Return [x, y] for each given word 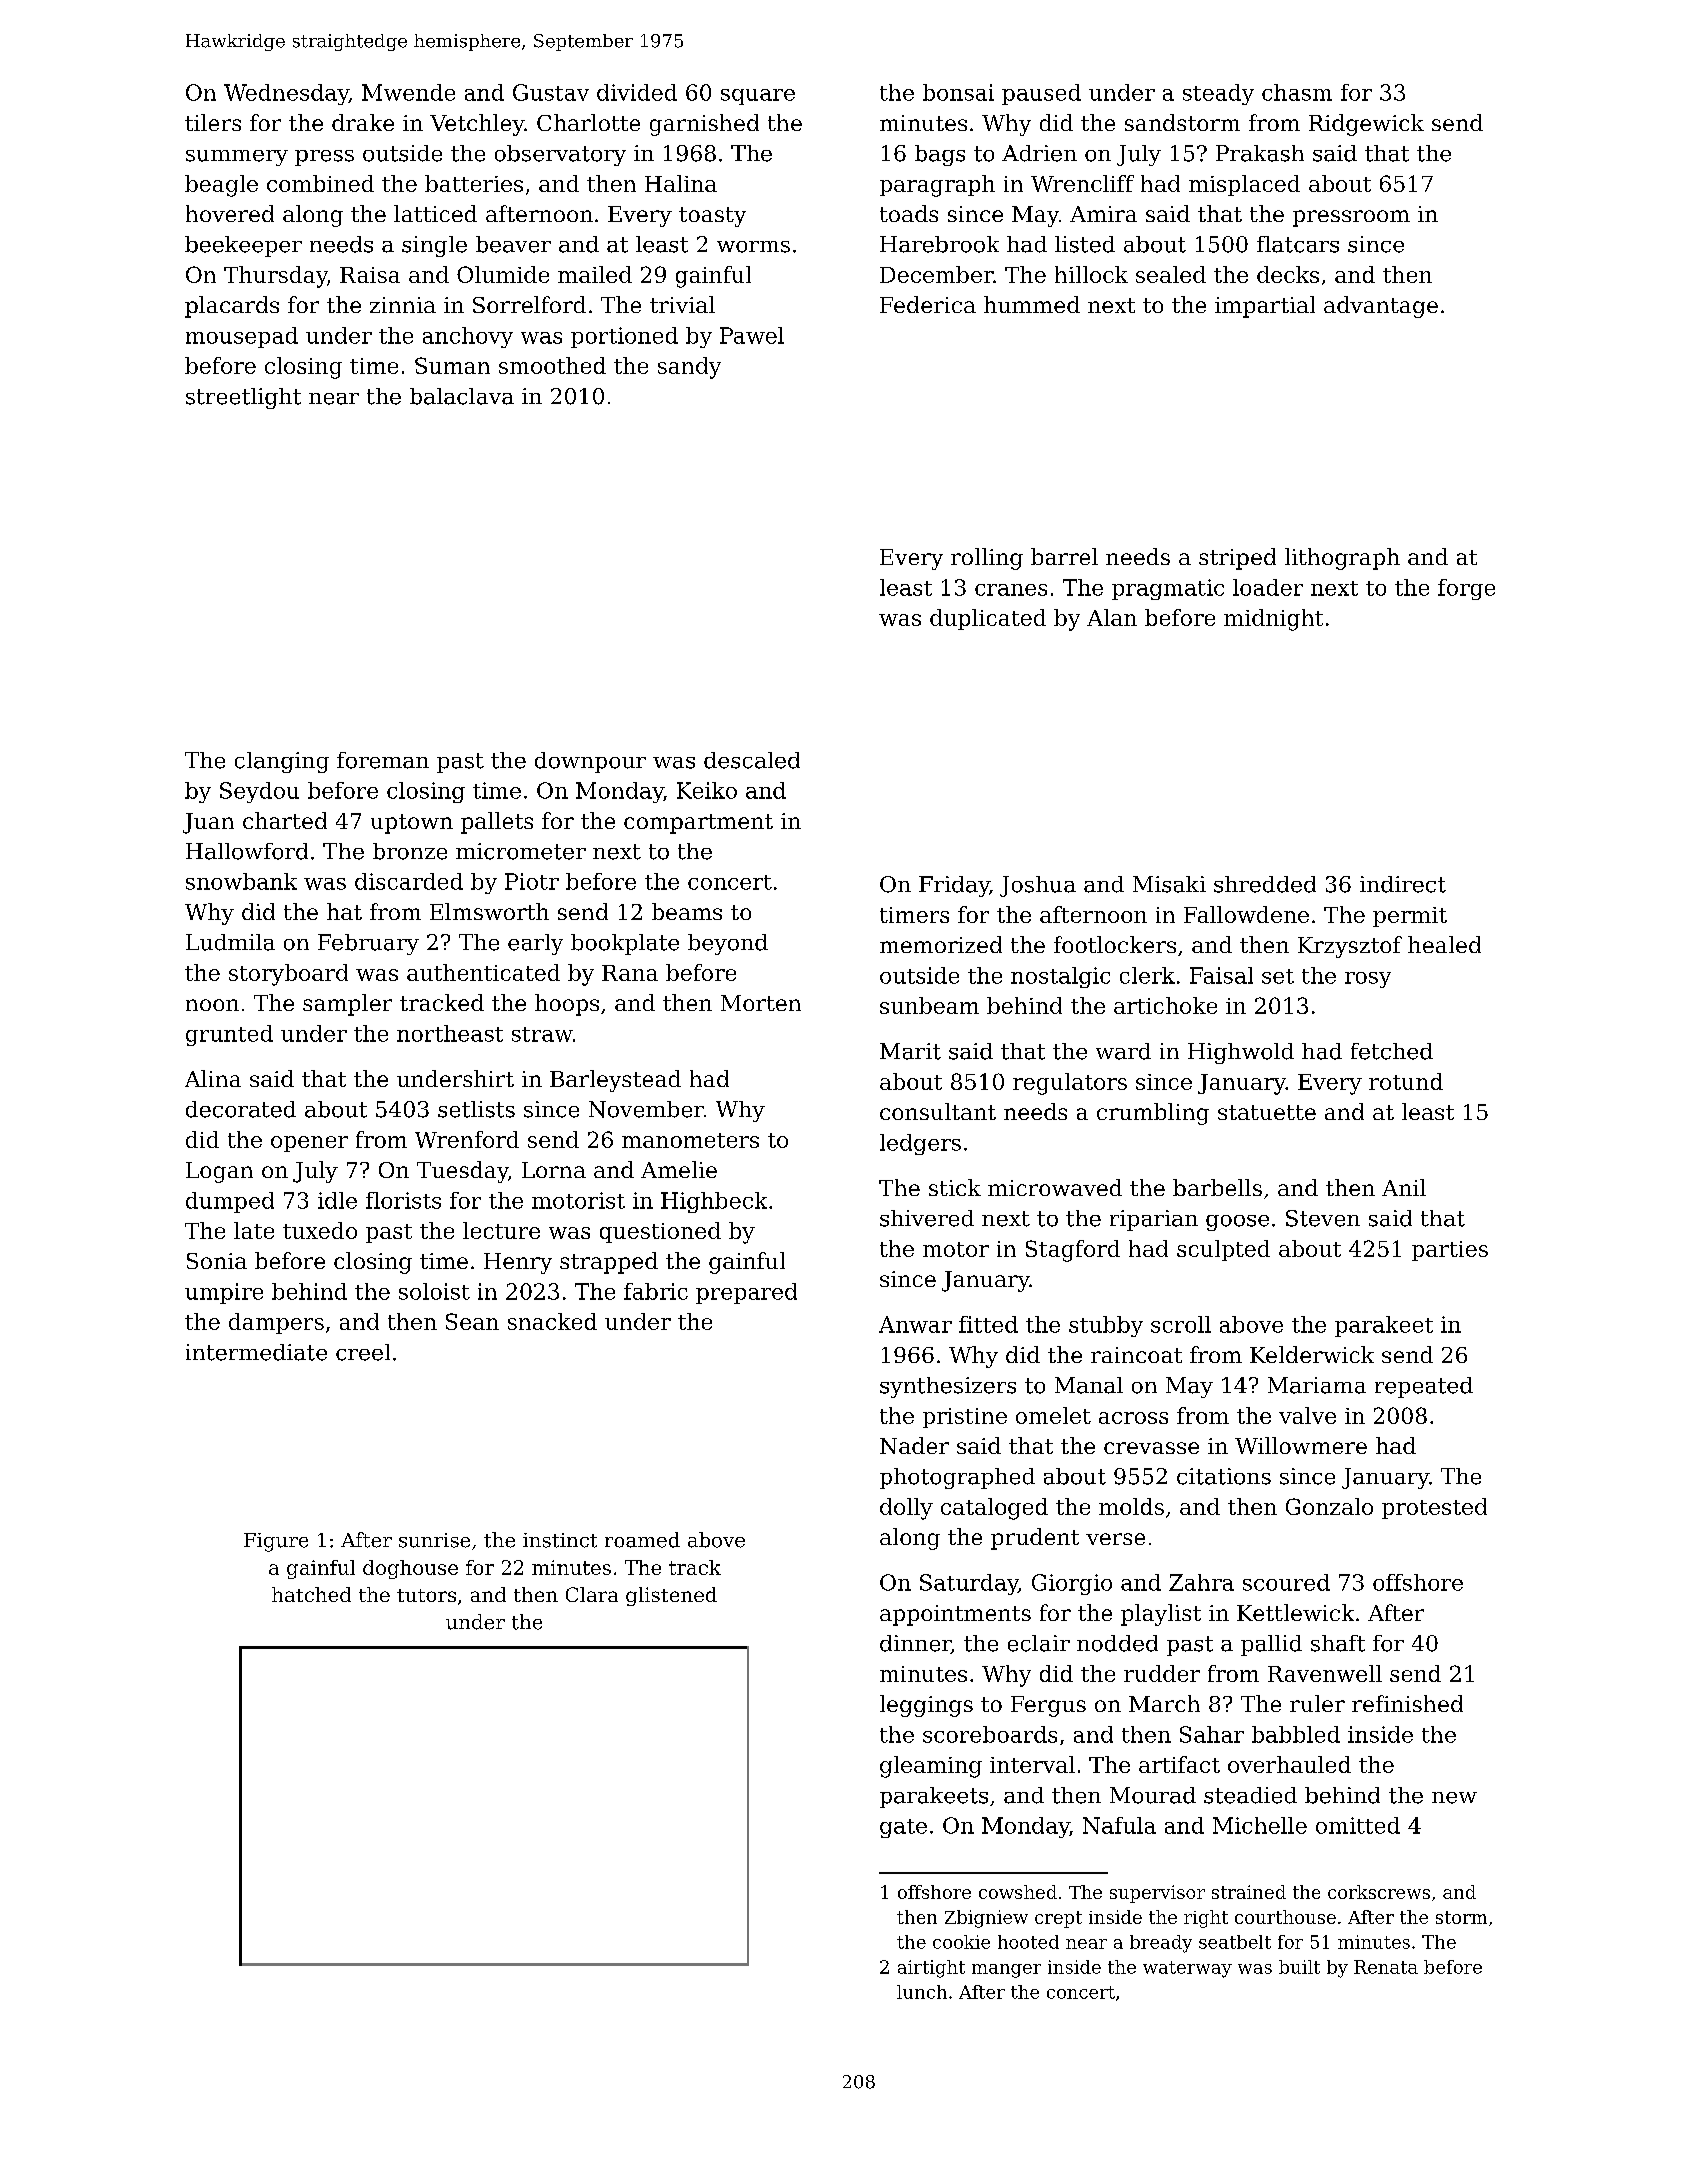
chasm [1297, 92]
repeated [1424, 1387]
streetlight [243, 398]
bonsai [958, 92]
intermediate [256, 1352]
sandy [689, 368]
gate [903, 1828]
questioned [660, 1232]
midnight [1273, 620]
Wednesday [286, 94]
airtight [931, 1969]
